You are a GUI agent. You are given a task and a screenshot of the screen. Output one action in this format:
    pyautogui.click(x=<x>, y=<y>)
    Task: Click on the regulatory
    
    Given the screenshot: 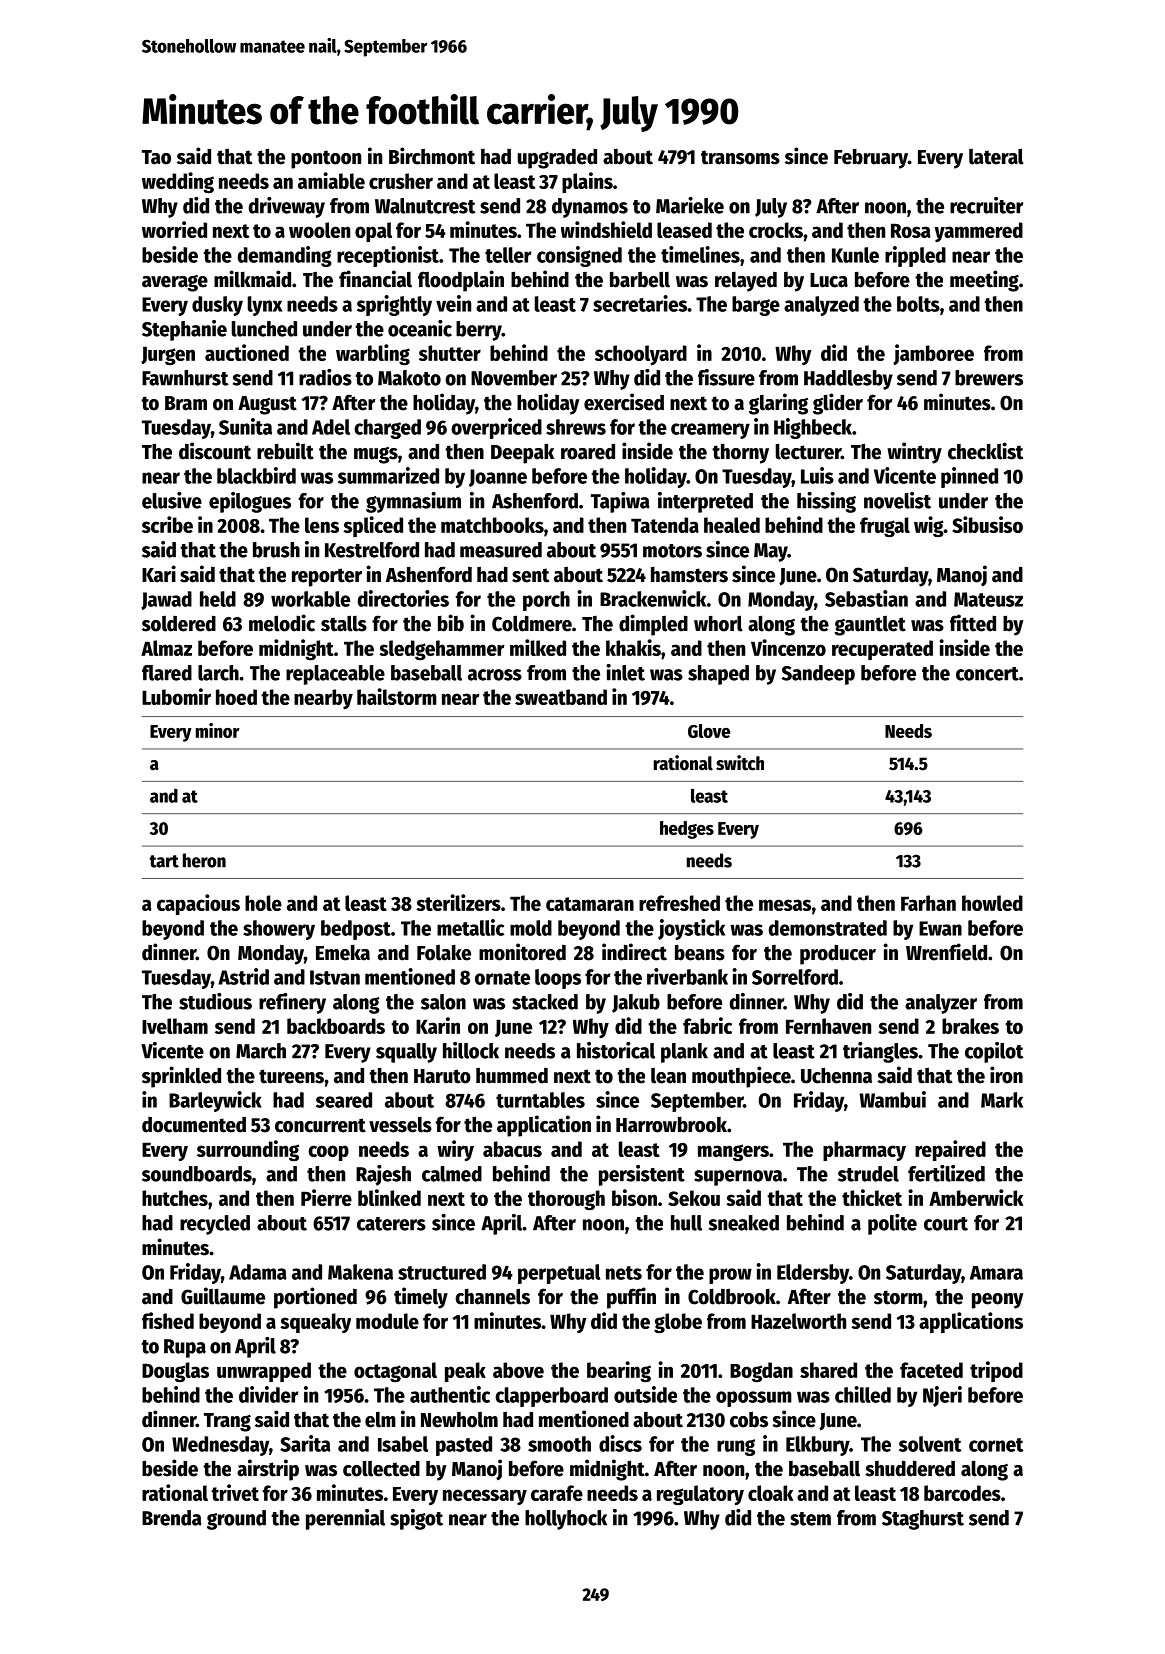 What is the action you would take?
    pyautogui.click(x=700, y=1495)
